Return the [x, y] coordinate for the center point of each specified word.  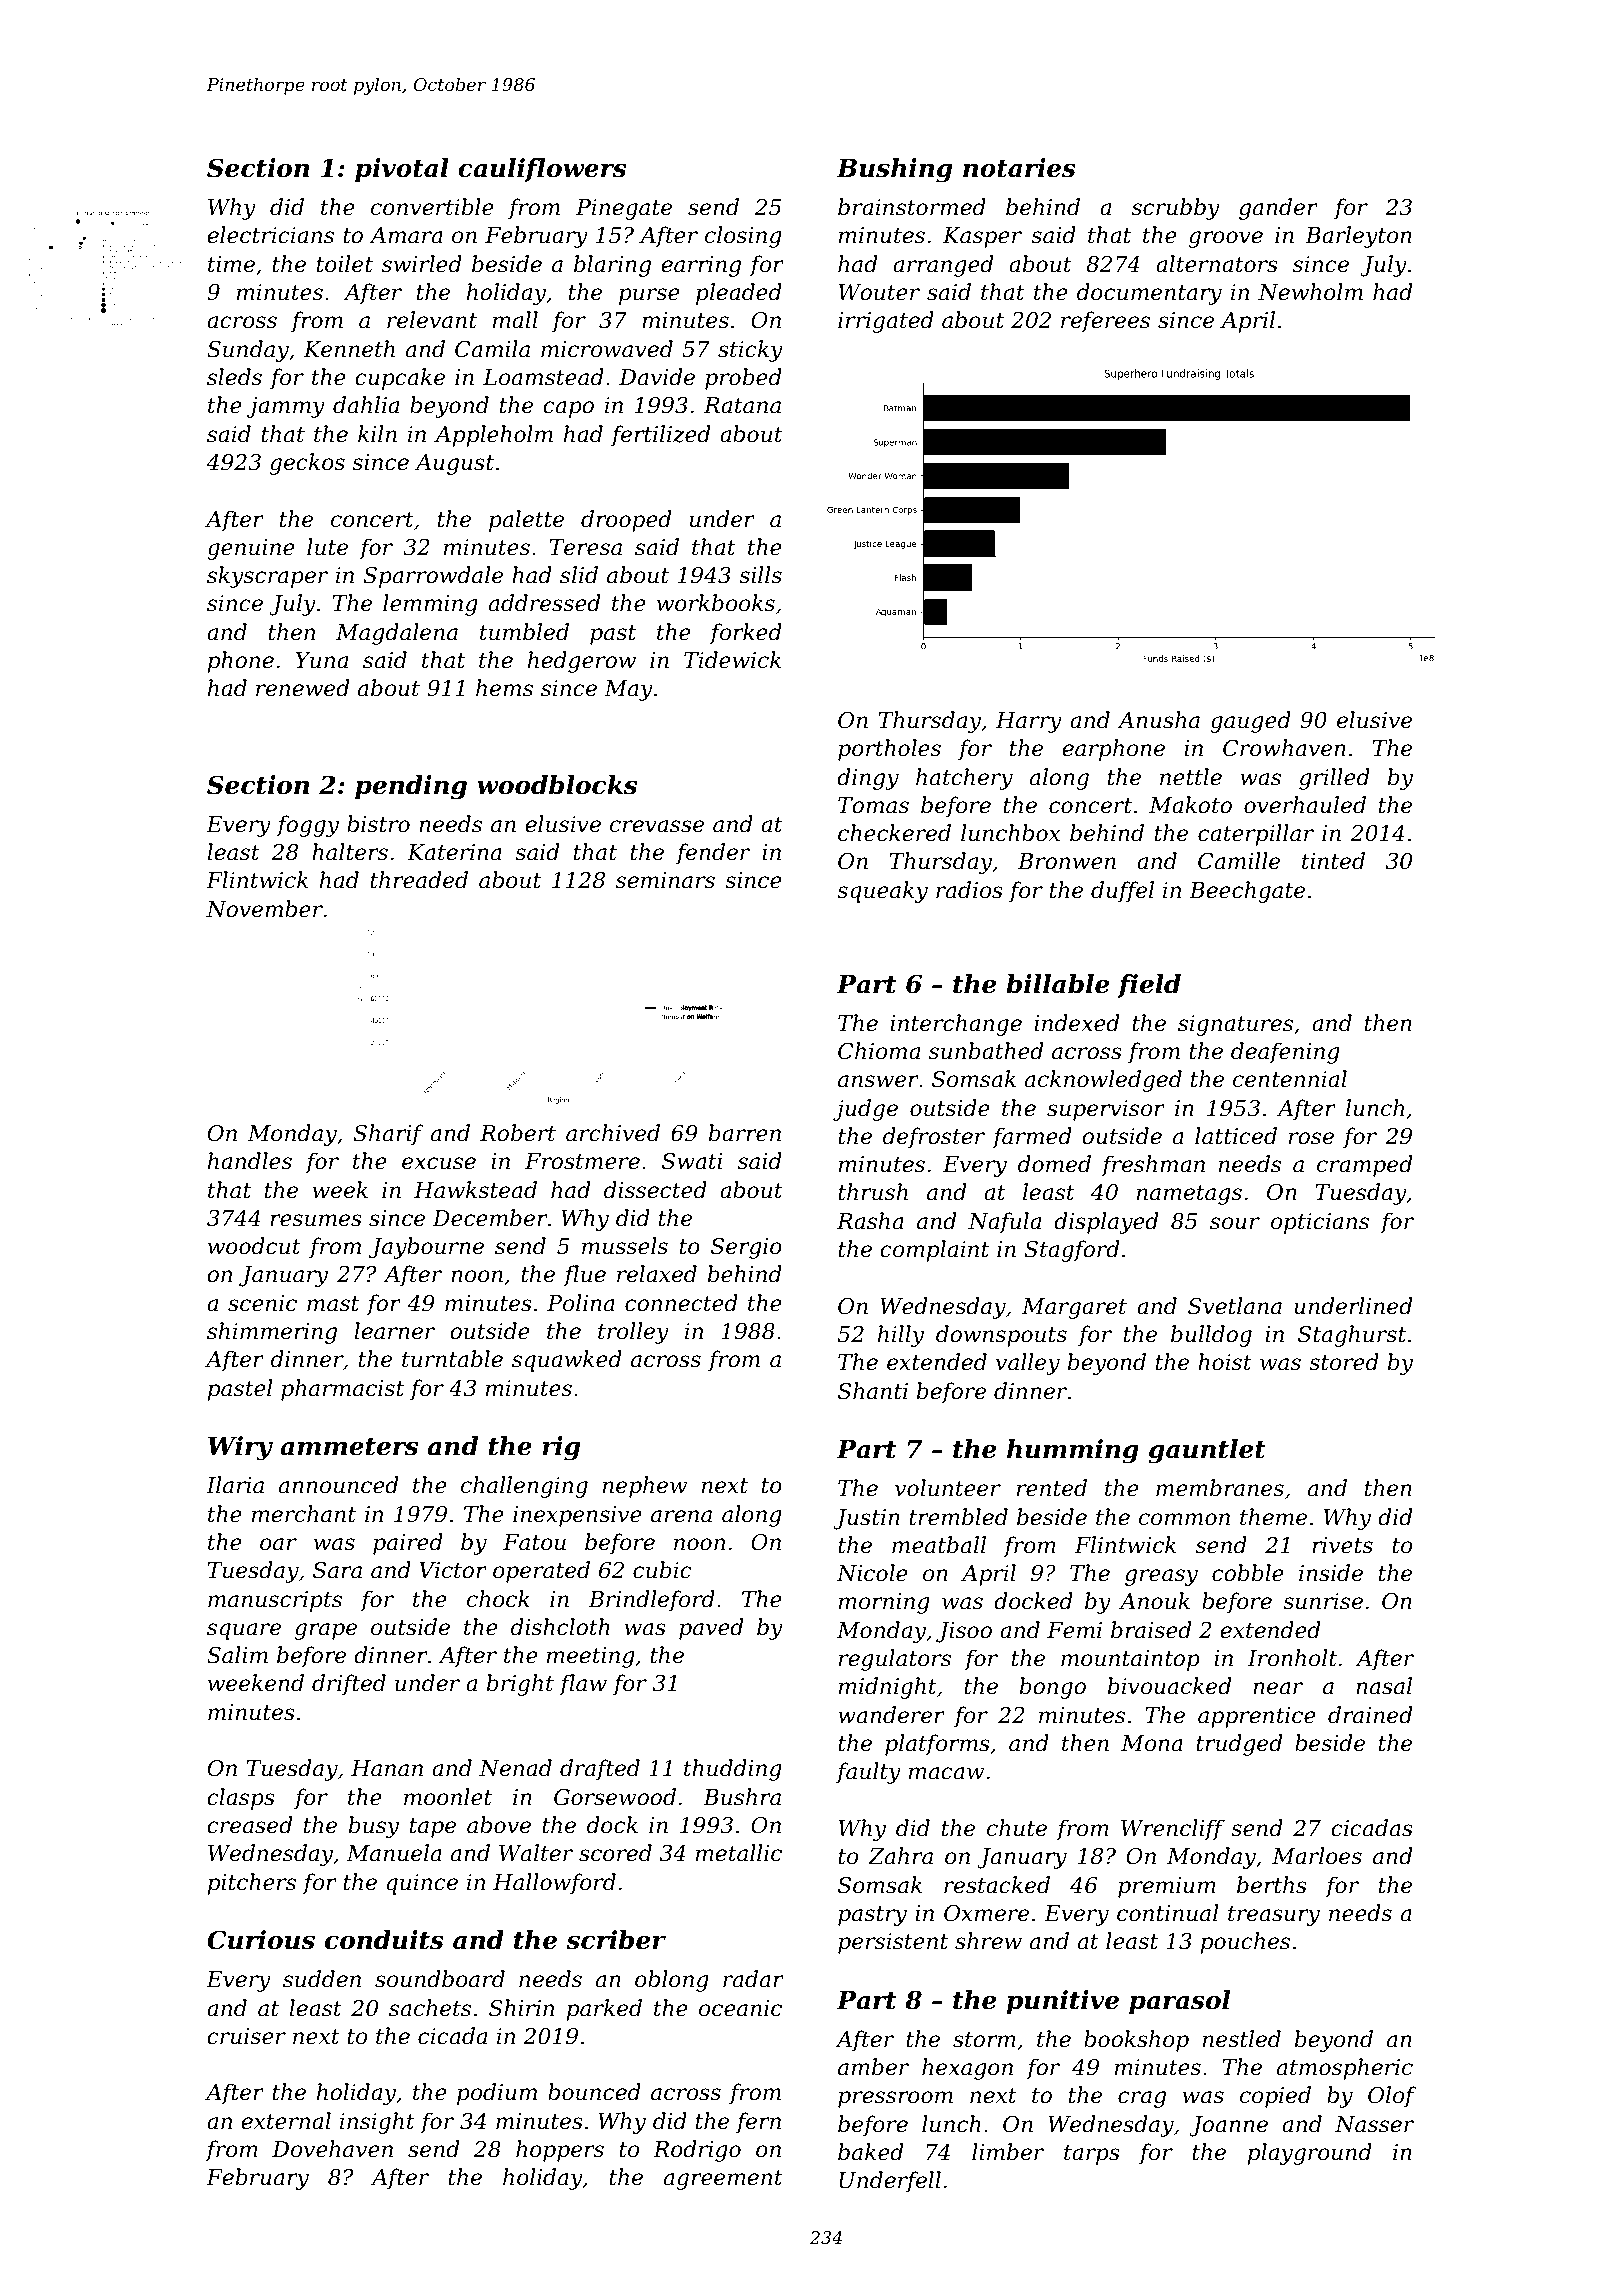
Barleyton [1358, 237]
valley [1028, 1364]
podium [497, 2094]
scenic [262, 1303]
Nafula [1004, 1223]
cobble [1248, 1573]
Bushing [894, 170]
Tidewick [732, 660]
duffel [1122, 892]
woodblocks [557, 785]
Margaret [1074, 1308]
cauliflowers [542, 170]
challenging [524, 1487]
